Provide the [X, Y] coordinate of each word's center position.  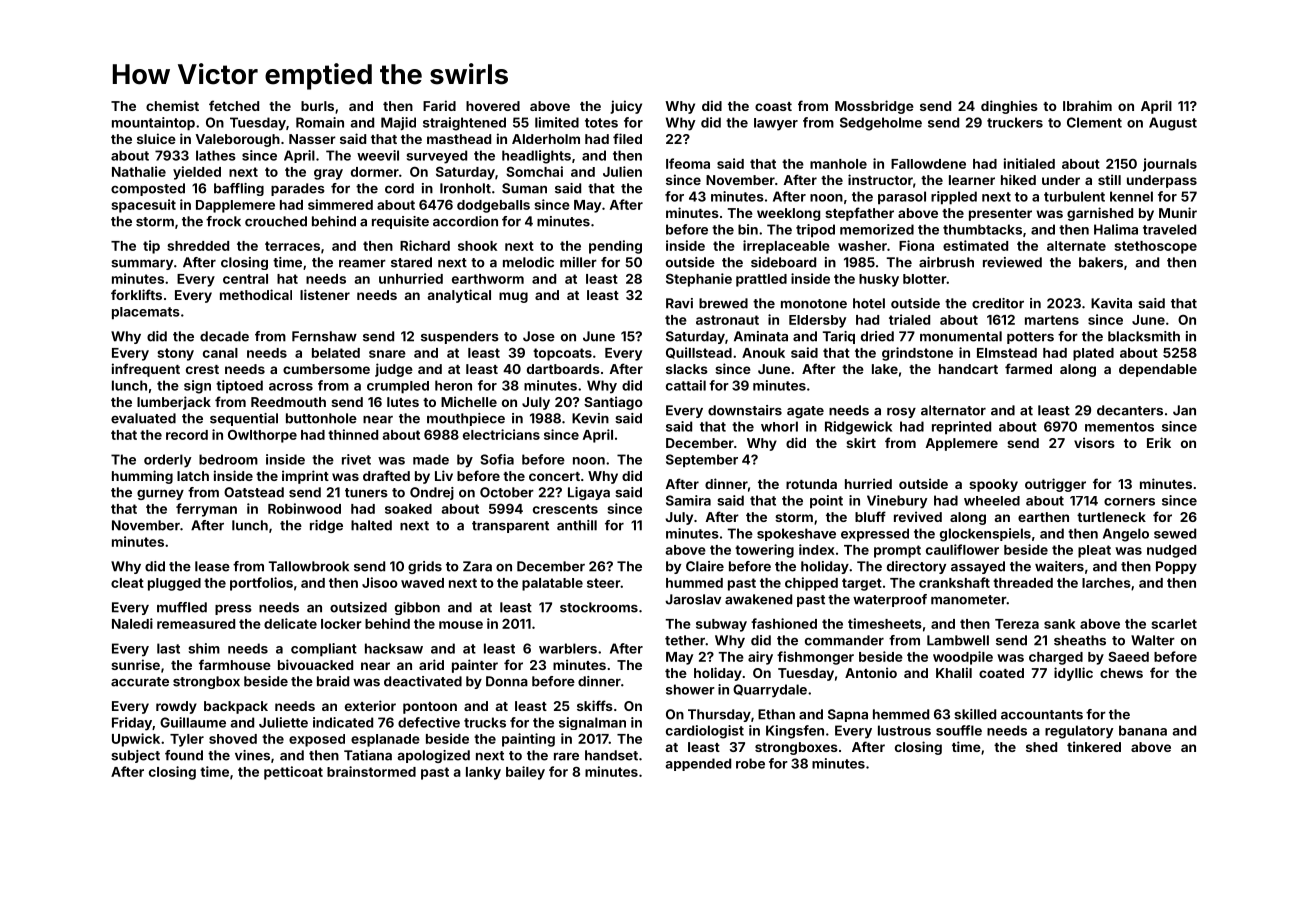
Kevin [590, 418]
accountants [1042, 715]
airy [760, 658]
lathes [216, 155]
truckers [1015, 122]
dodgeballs [493, 206]
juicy [626, 107]
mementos [1119, 427]
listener [325, 294]
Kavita [1111, 303]
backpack [236, 707]
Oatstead [254, 492]
